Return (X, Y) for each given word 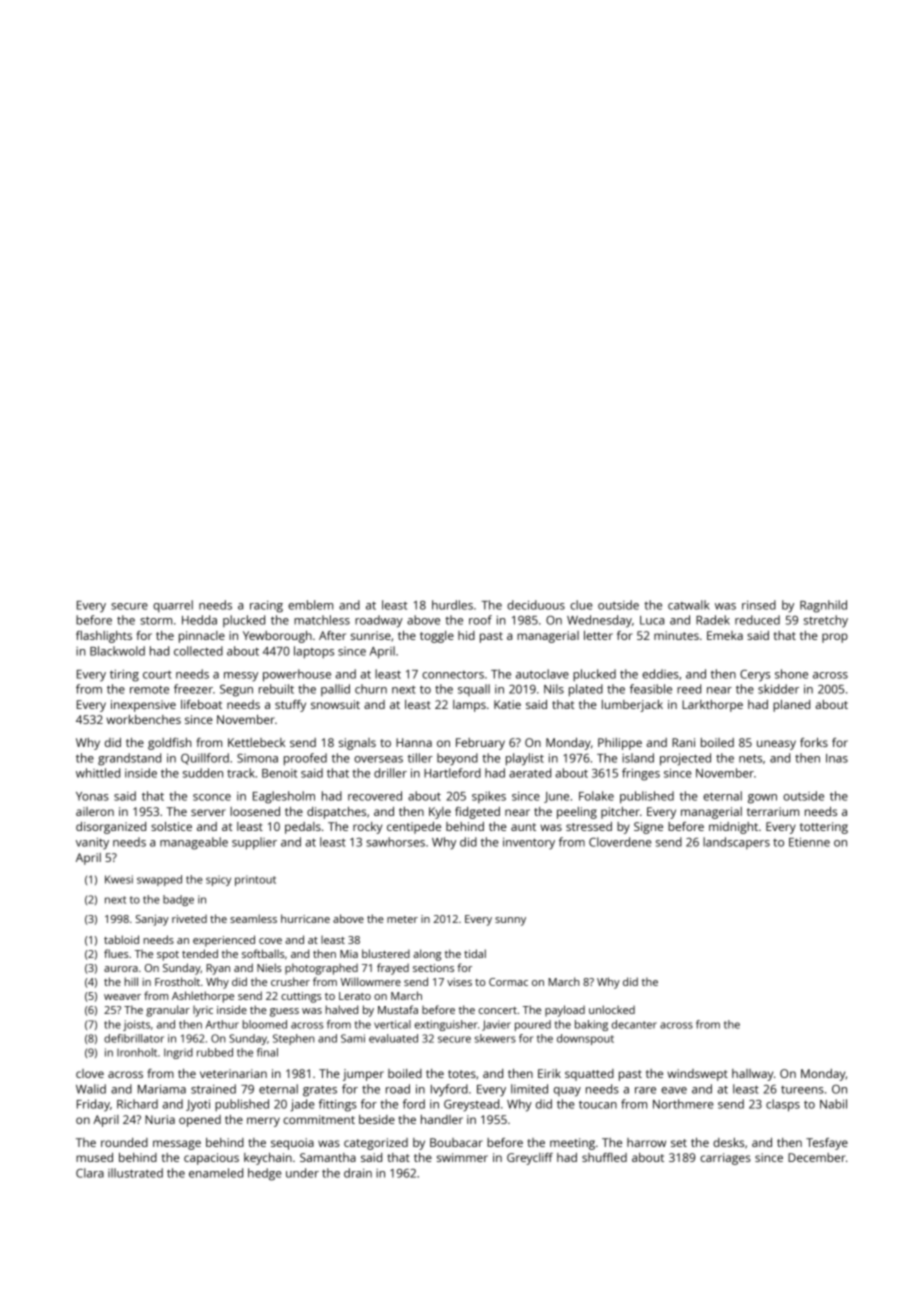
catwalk (689, 605)
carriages (725, 1159)
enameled (216, 1173)
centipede (414, 828)
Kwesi (119, 879)
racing (266, 607)
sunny (510, 921)
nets (750, 758)
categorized (376, 1144)
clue (581, 605)
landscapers (736, 843)
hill (131, 981)
